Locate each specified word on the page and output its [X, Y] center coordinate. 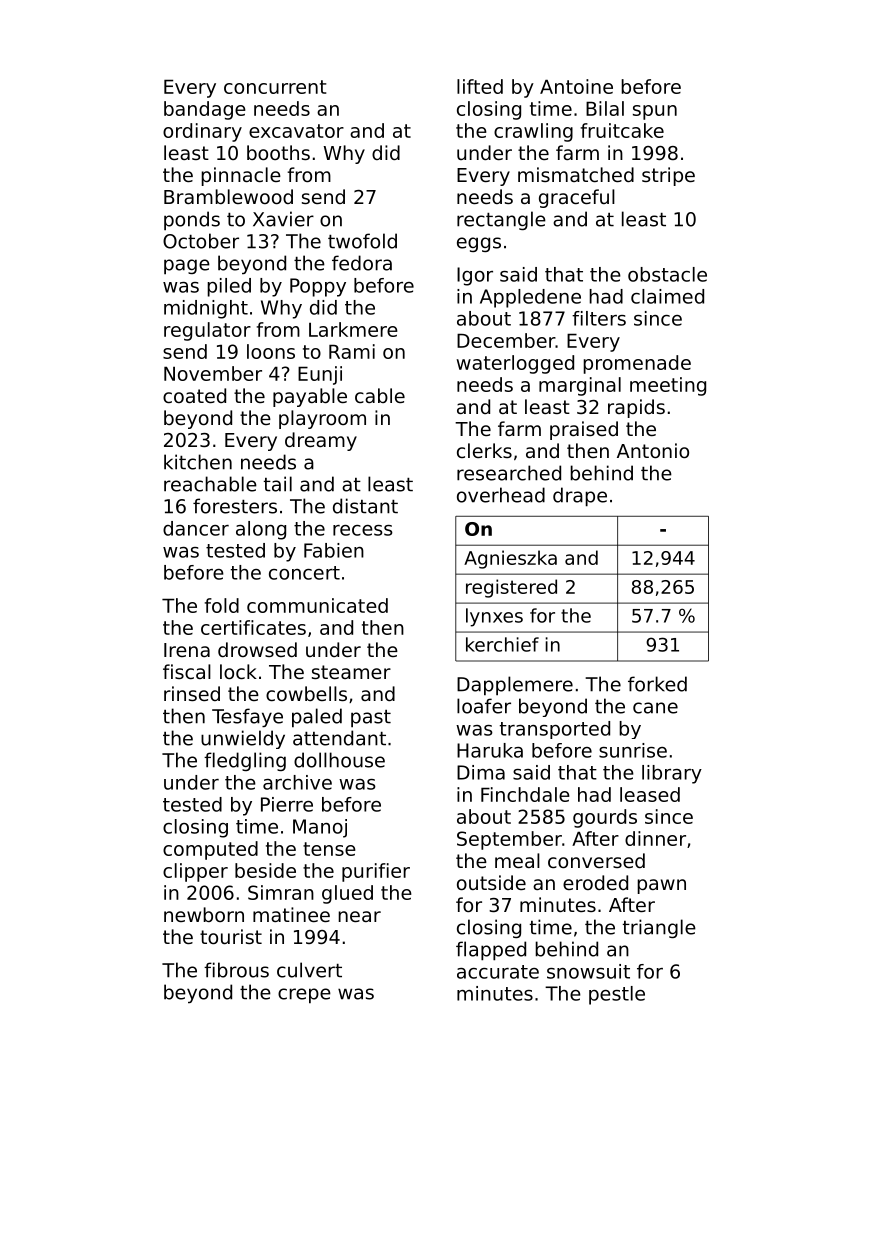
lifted [480, 86]
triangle [659, 928]
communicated [317, 605]
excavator [296, 131]
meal [517, 860]
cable [380, 395]
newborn [204, 914]
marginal [580, 386]
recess [363, 530]
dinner [655, 838]
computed [210, 850]
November [213, 373]
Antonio [653, 450]
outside [491, 882]
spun [655, 112]
